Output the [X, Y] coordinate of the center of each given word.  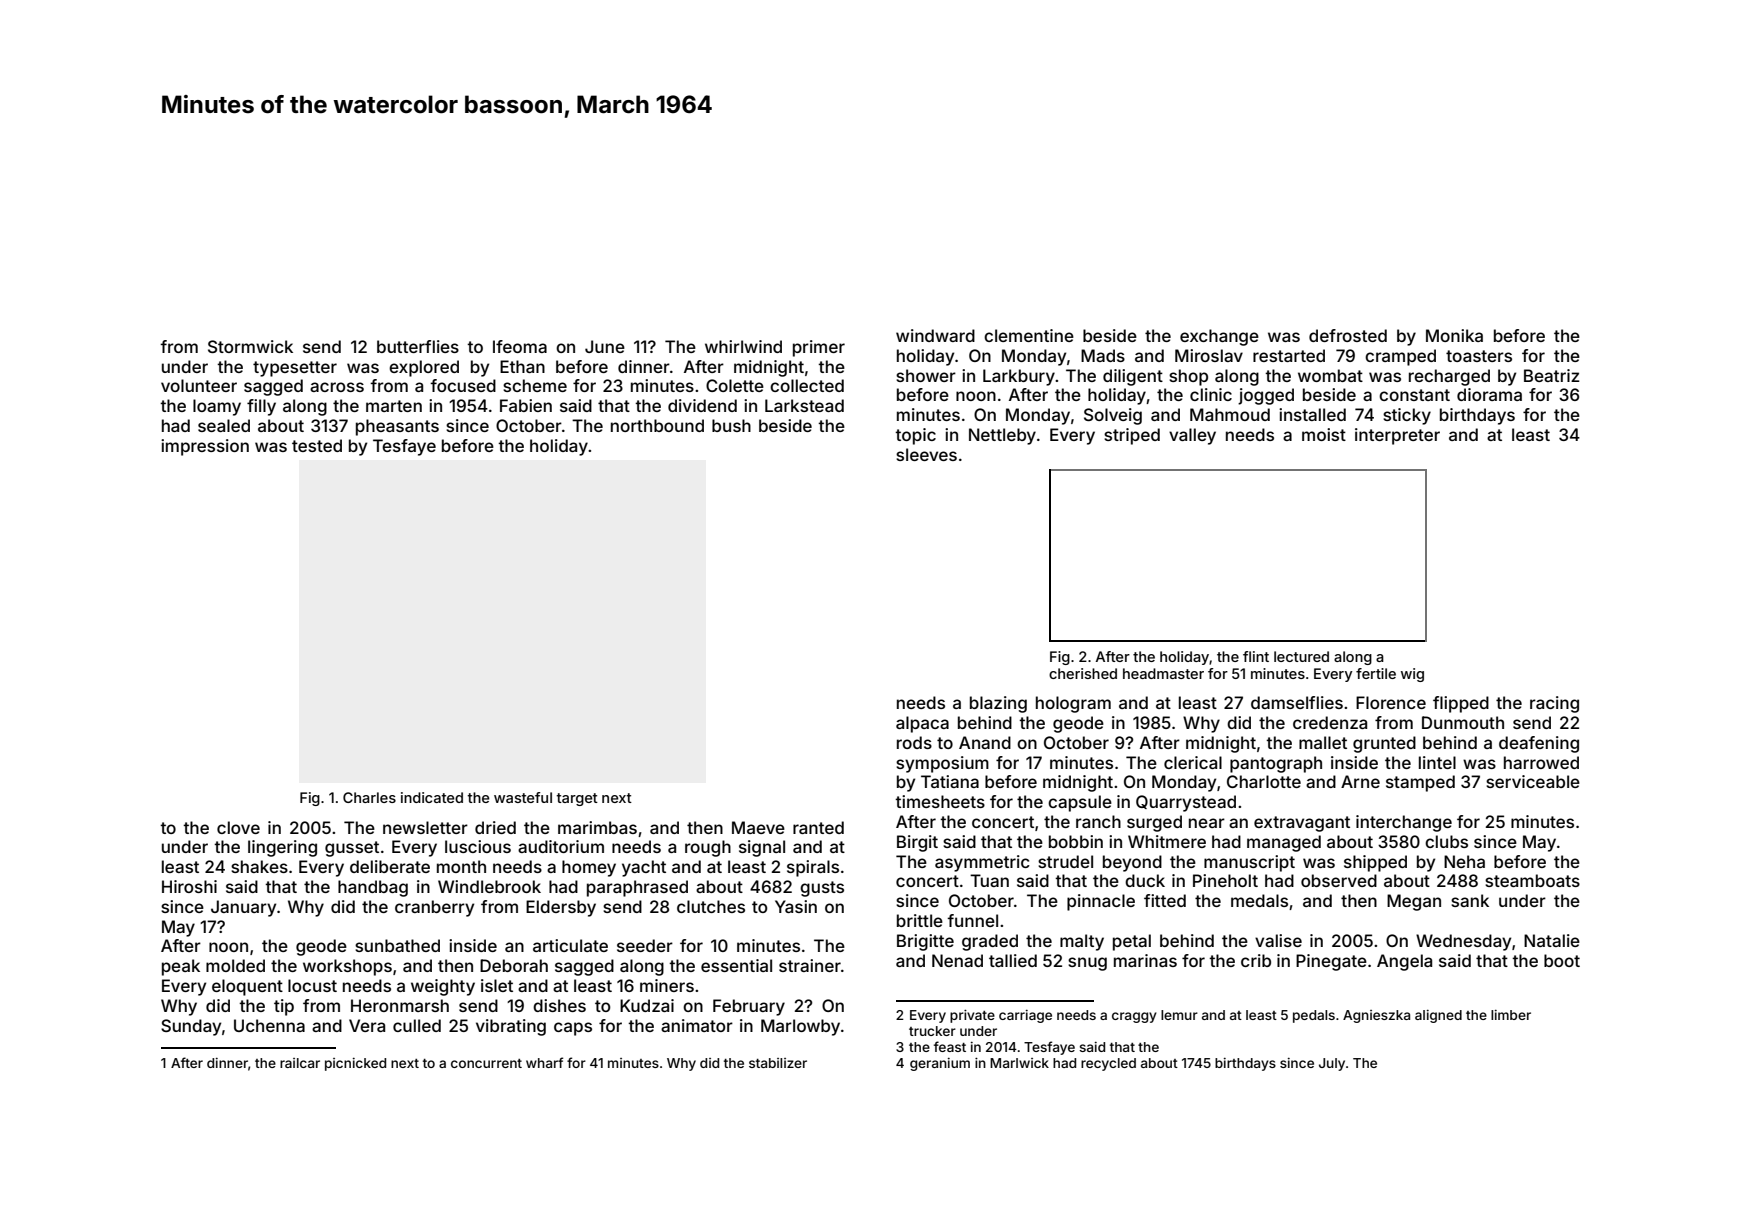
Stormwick [250, 346]
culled [417, 1025]
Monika [1454, 335]
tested [317, 445]
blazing [998, 704]
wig [1412, 675]
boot [1562, 960]
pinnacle [1101, 902]
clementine [1029, 335]
